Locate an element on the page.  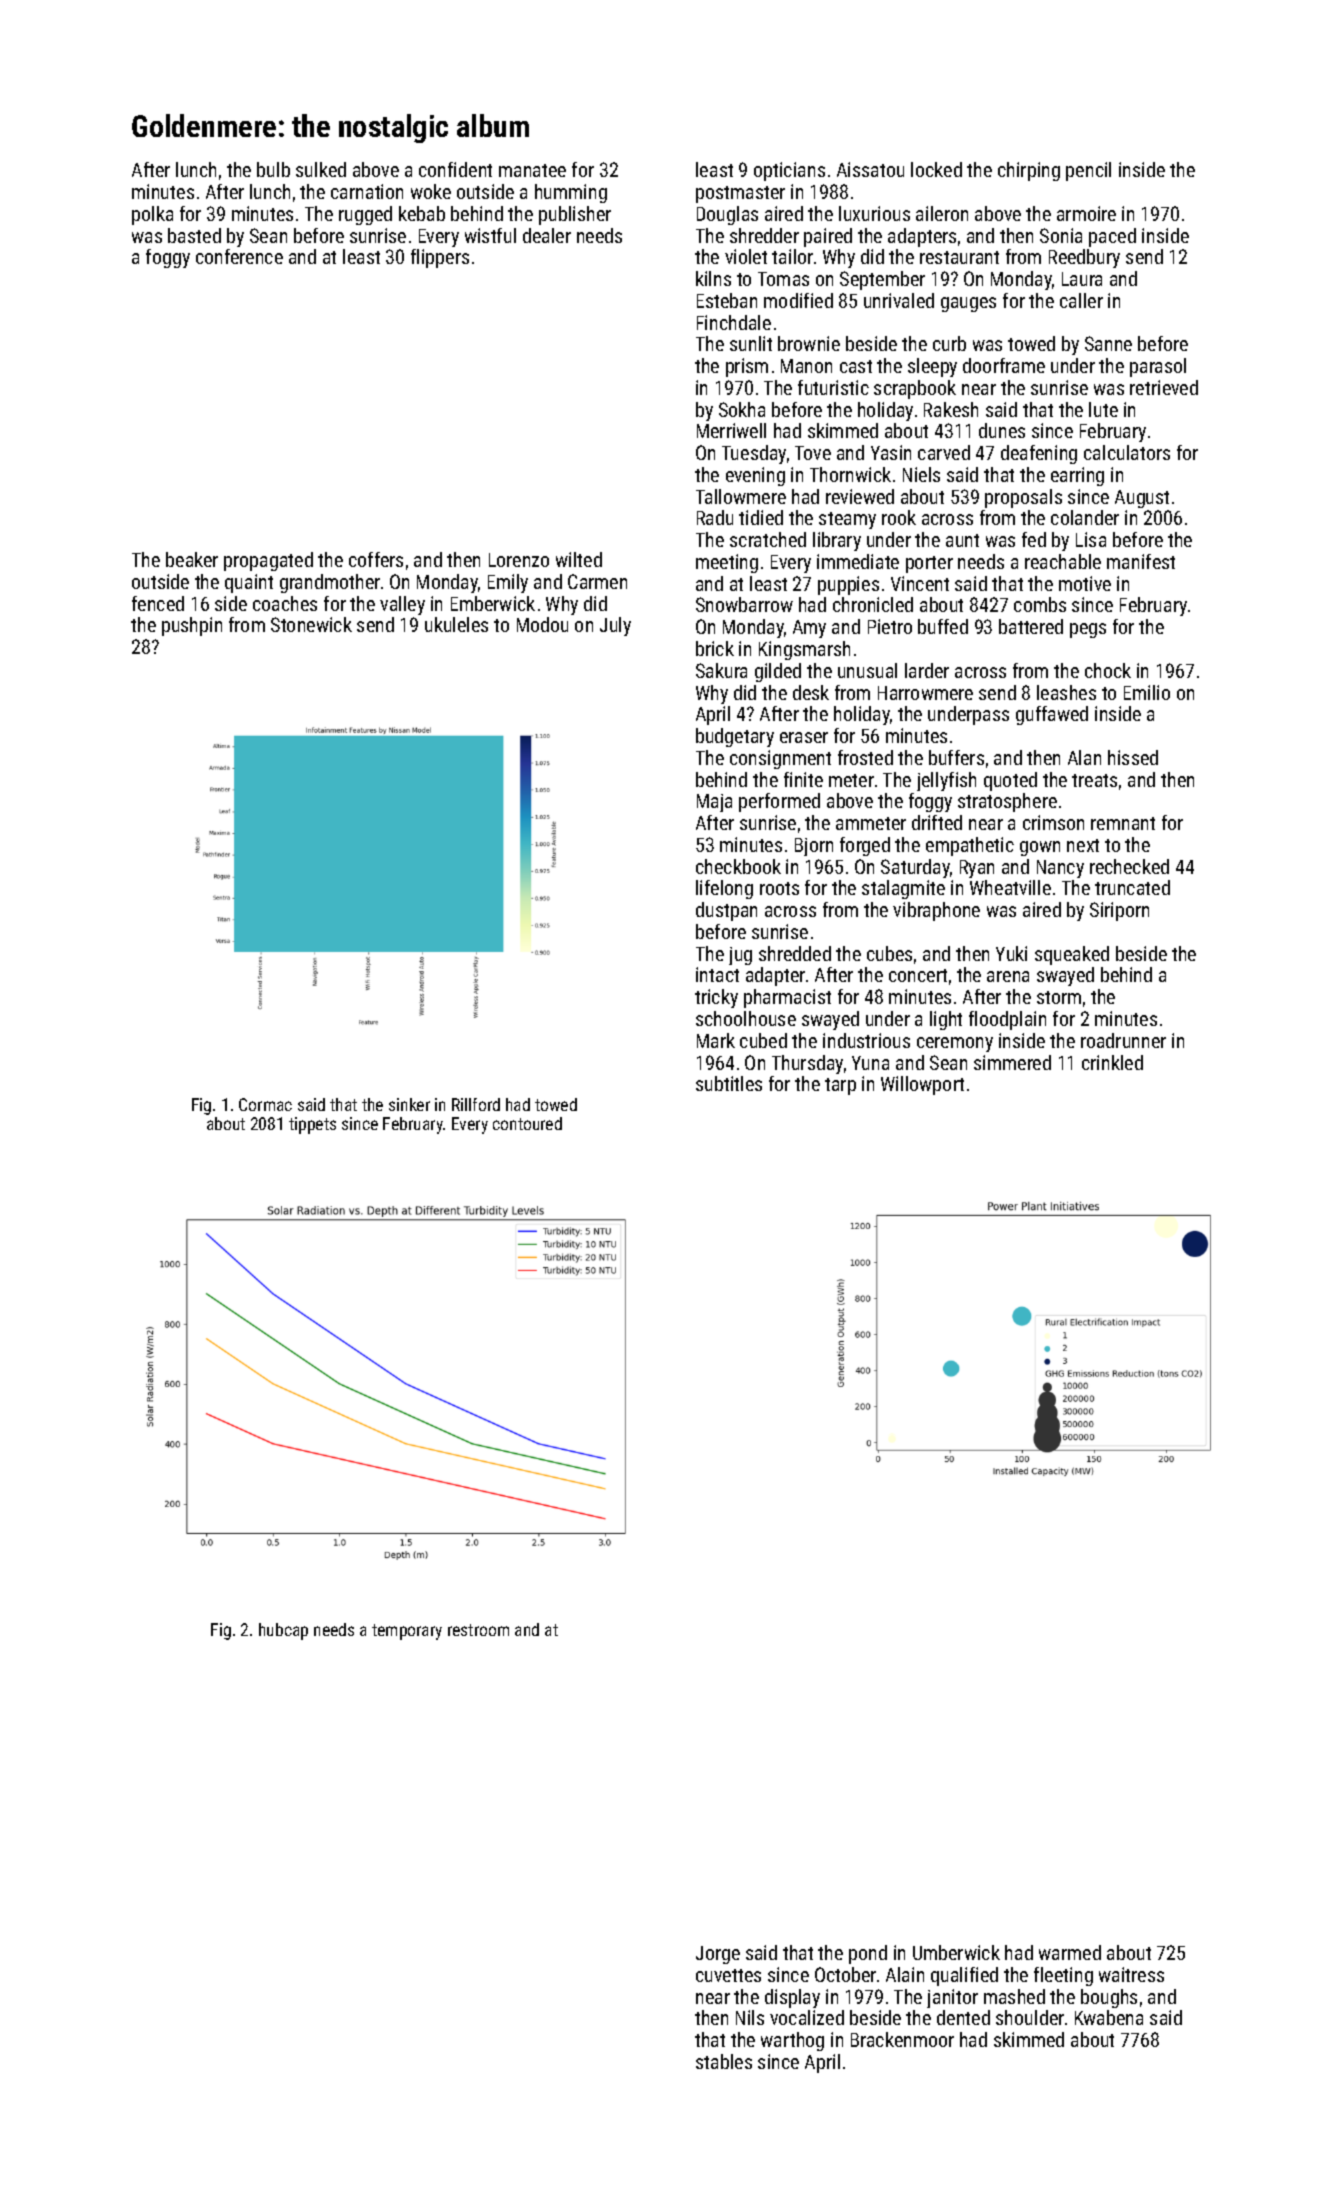
Willowport is located at coordinates (922, 1085).
